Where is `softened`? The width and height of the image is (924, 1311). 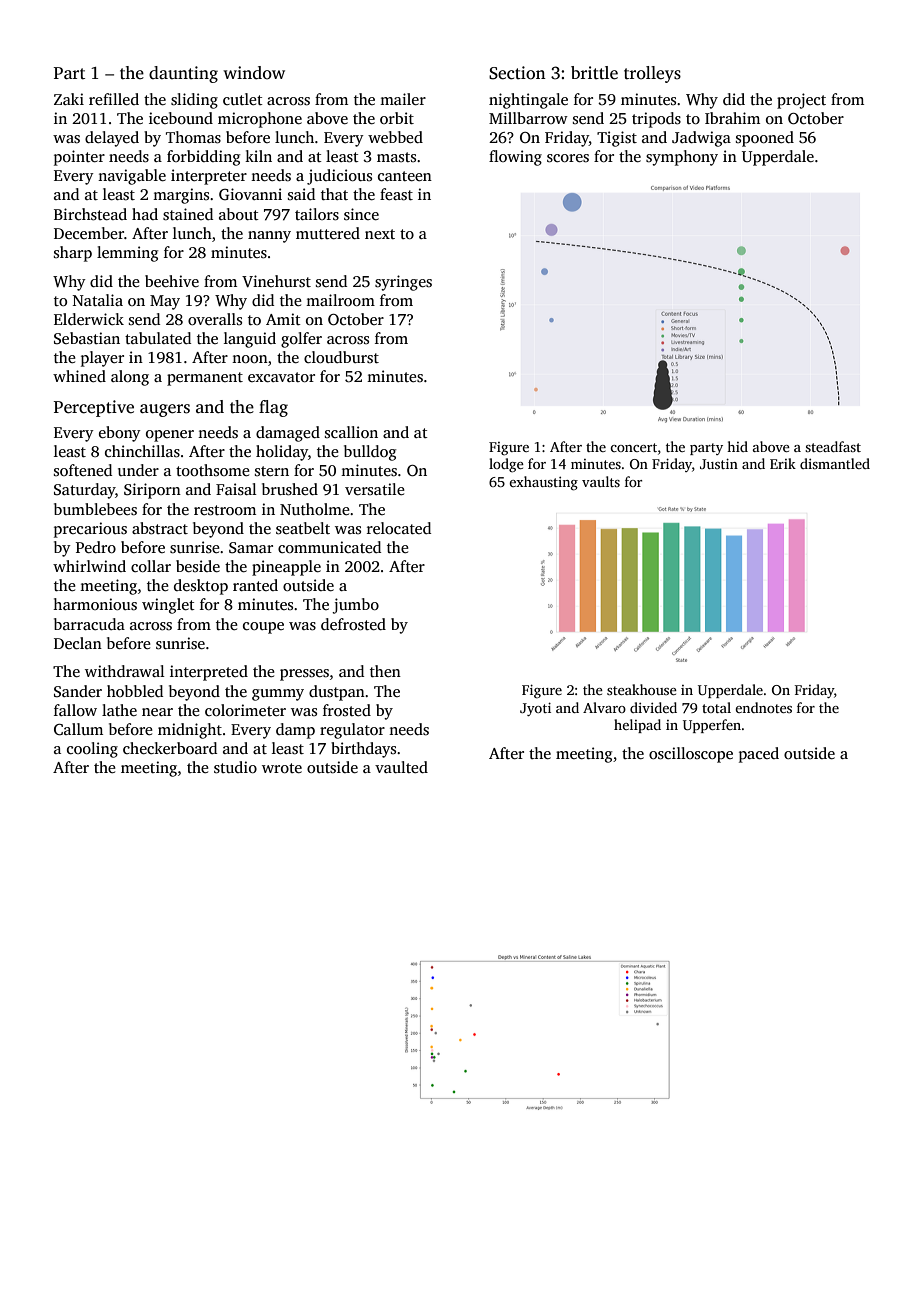 softened is located at coordinates (83, 470).
